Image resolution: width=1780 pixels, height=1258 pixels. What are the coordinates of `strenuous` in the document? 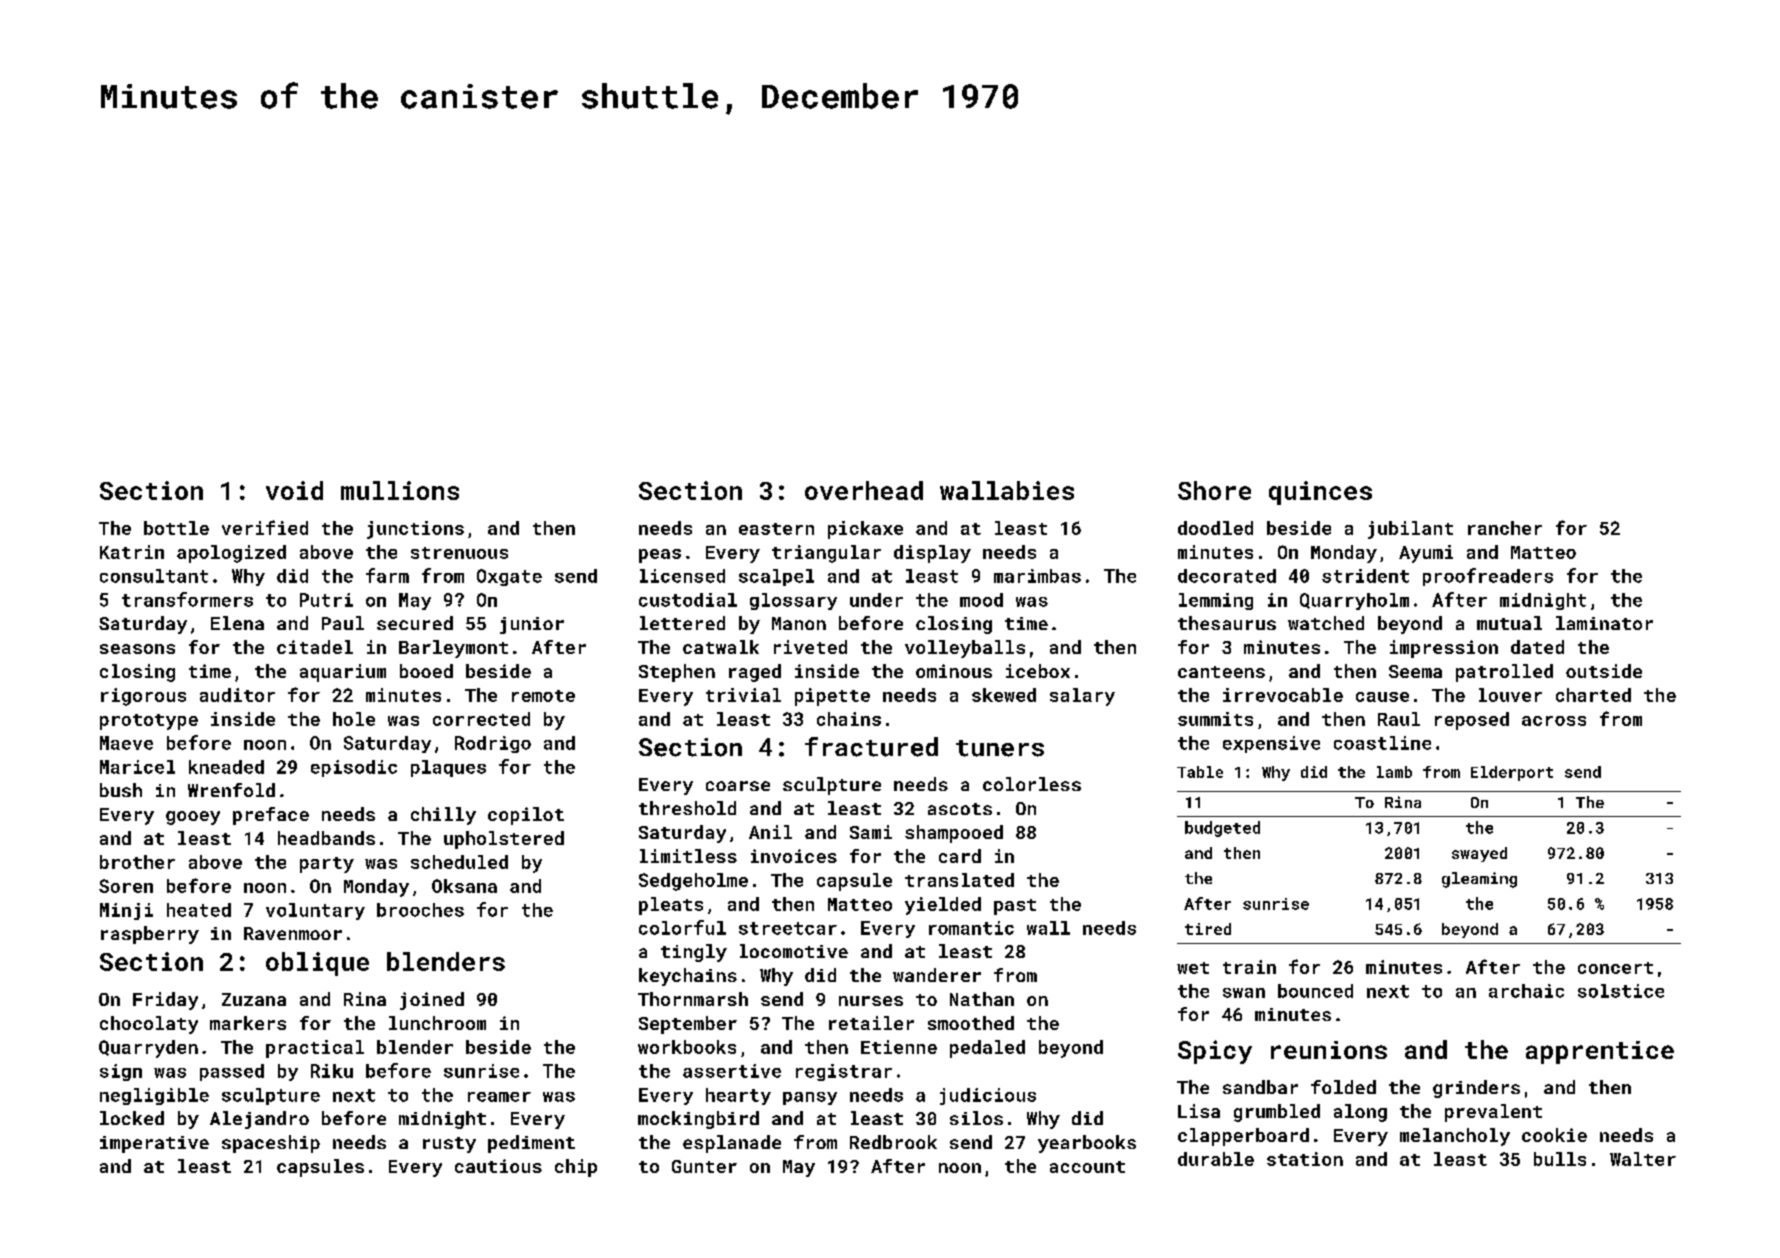 It's located at (459, 553).
